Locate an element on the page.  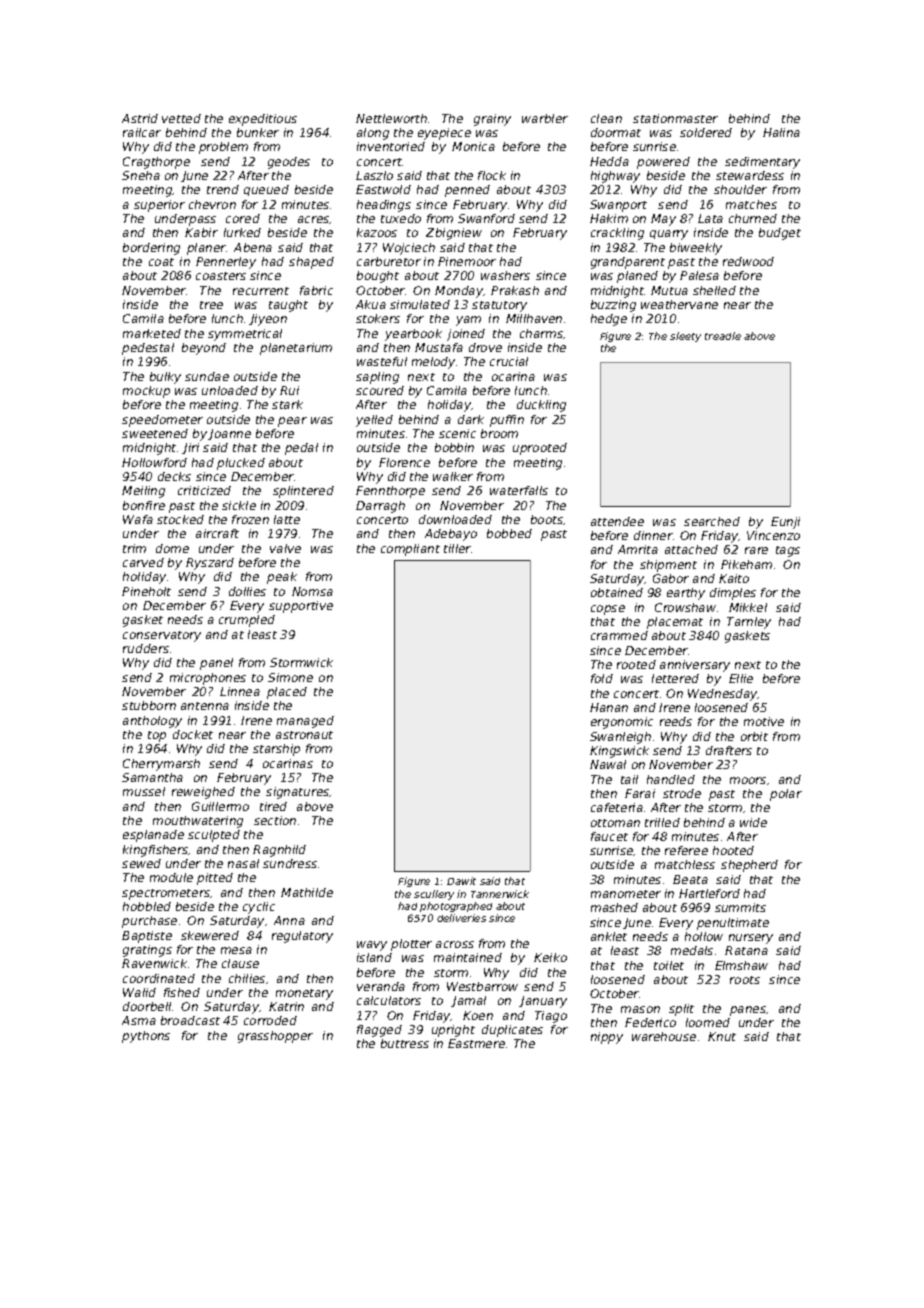
broom is located at coordinates (499, 433).
